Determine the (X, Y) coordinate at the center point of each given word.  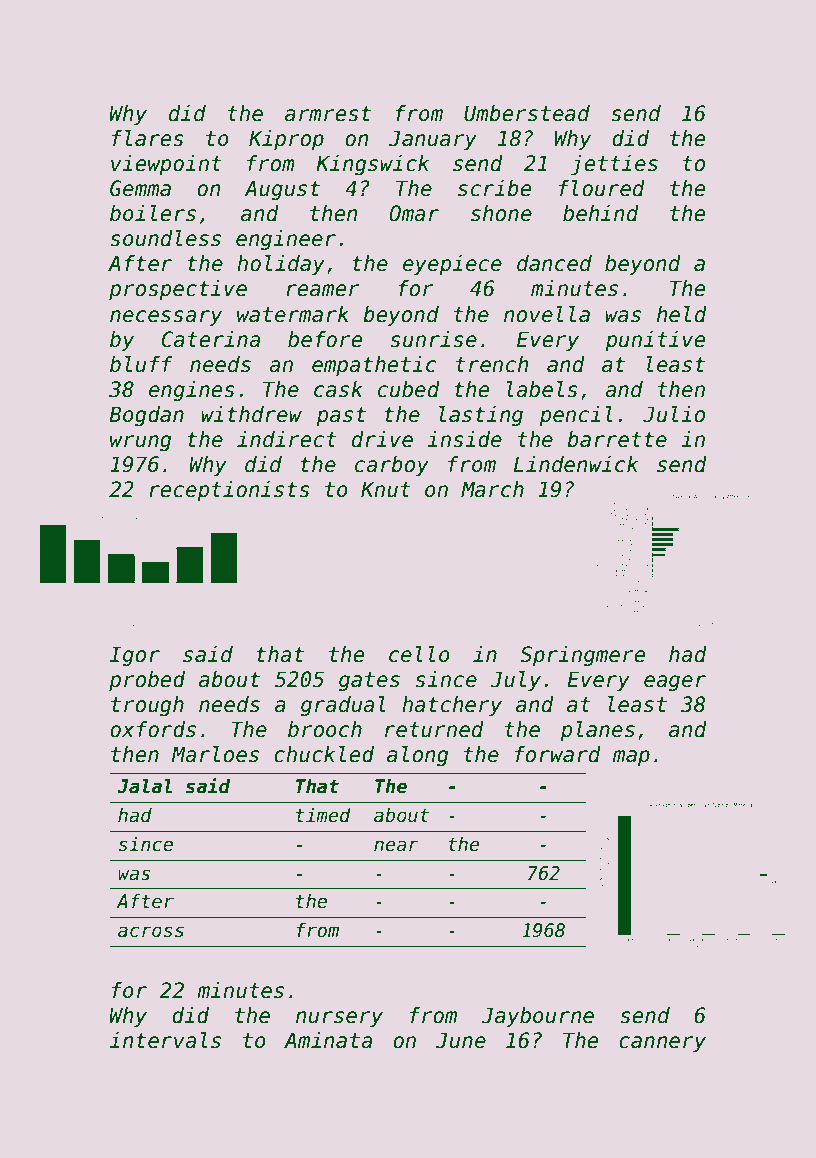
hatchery (452, 706)
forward (558, 754)
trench (492, 364)
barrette (617, 439)
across (151, 932)
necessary (166, 318)
